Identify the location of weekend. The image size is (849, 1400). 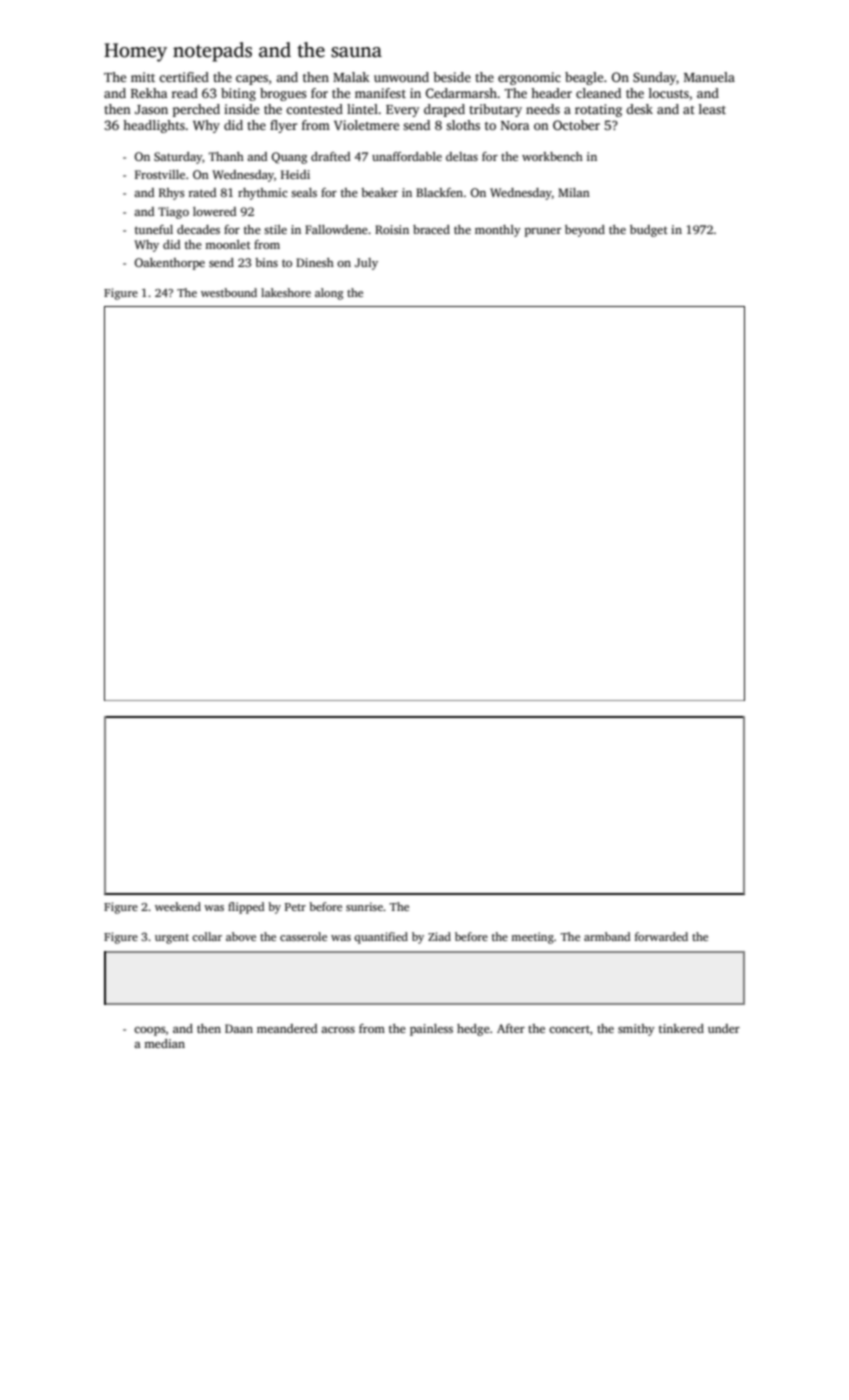
(178, 906).
